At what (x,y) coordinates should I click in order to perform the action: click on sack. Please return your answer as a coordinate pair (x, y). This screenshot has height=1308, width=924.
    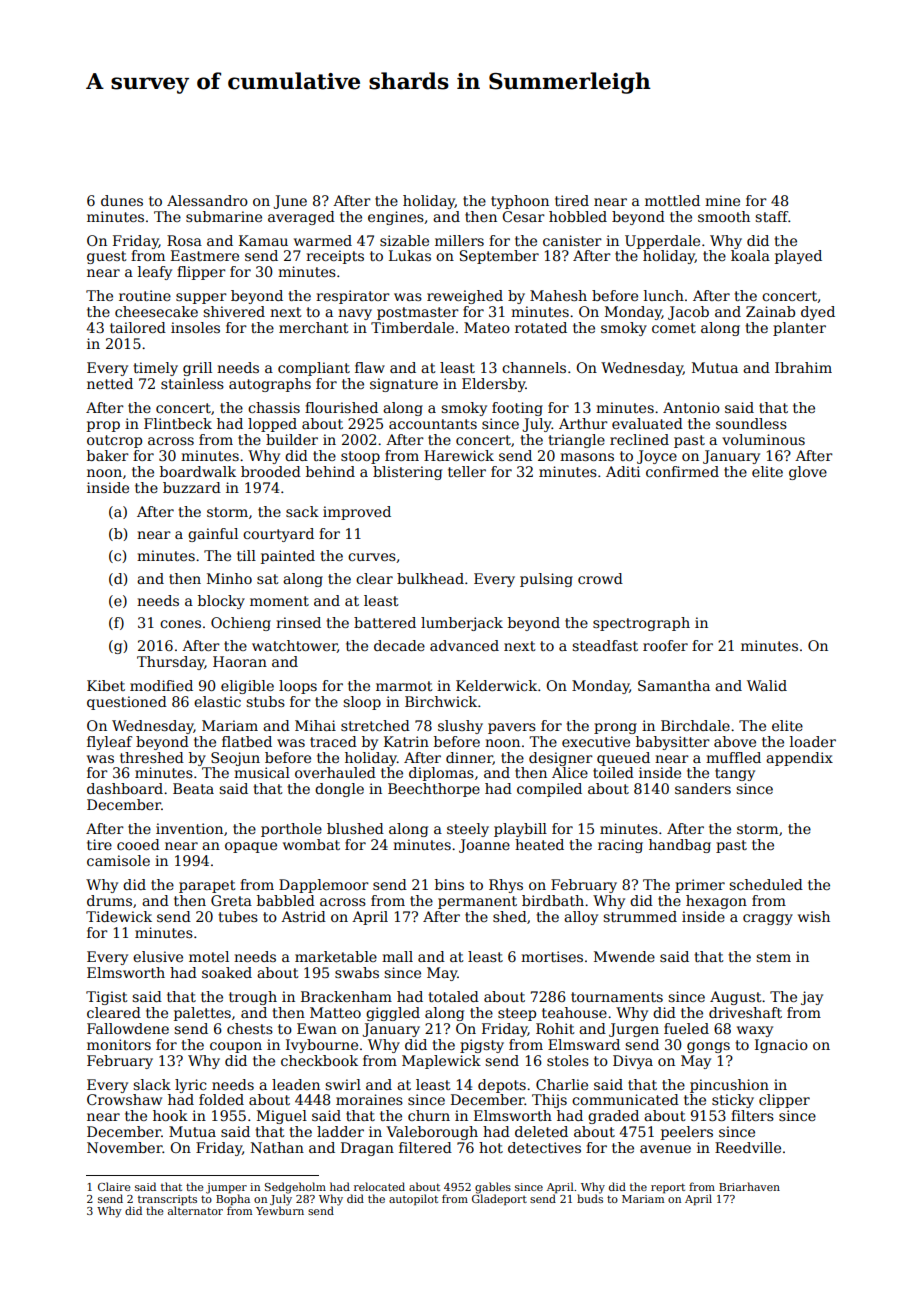
    Looking at the image, I should click on (302, 511).
